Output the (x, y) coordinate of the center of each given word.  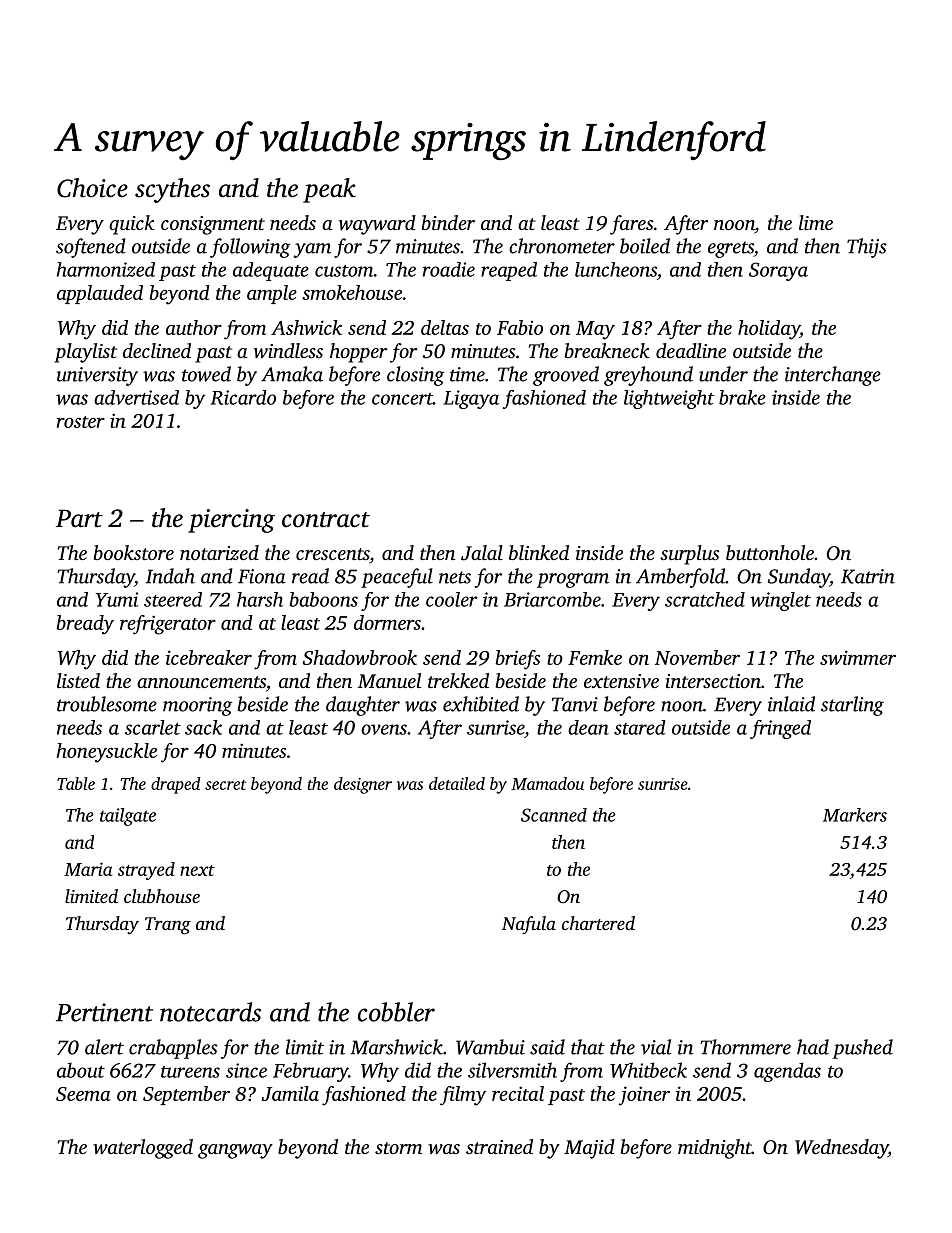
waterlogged (143, 1149)
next (197, 870)
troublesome (107, 704)
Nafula (529, 925)
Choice (92, 188)
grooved (566, 376)
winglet (780, 601)
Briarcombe (552, 599)
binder (448, 222)
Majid (589, 1149)
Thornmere (745, 1047)
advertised (136, 397)
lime (816, 222)
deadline (691, 350)
